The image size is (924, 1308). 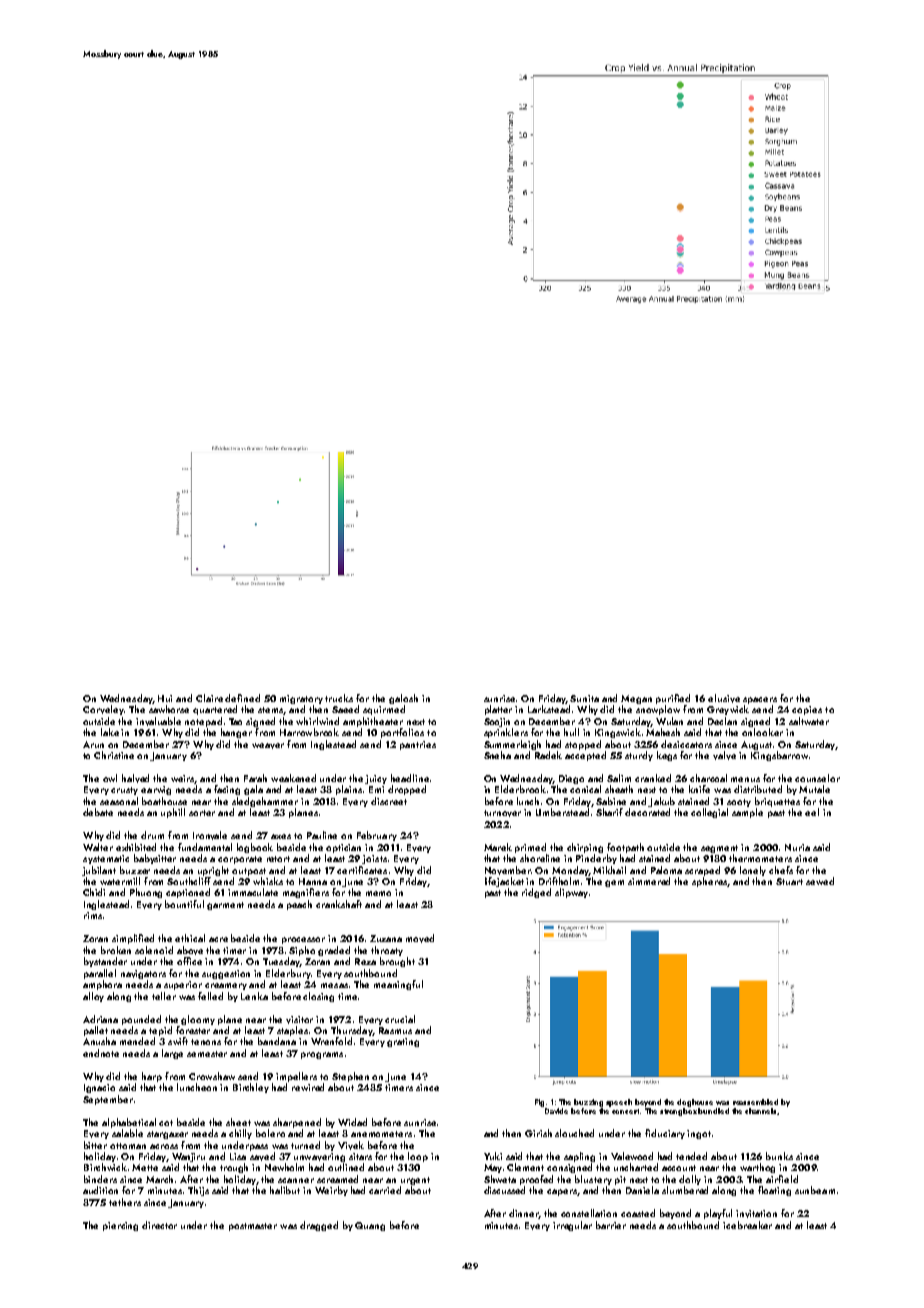 What do you see at coordinates (98, 812) in the image?
I see `debate` at bounding box center [98, 812].
